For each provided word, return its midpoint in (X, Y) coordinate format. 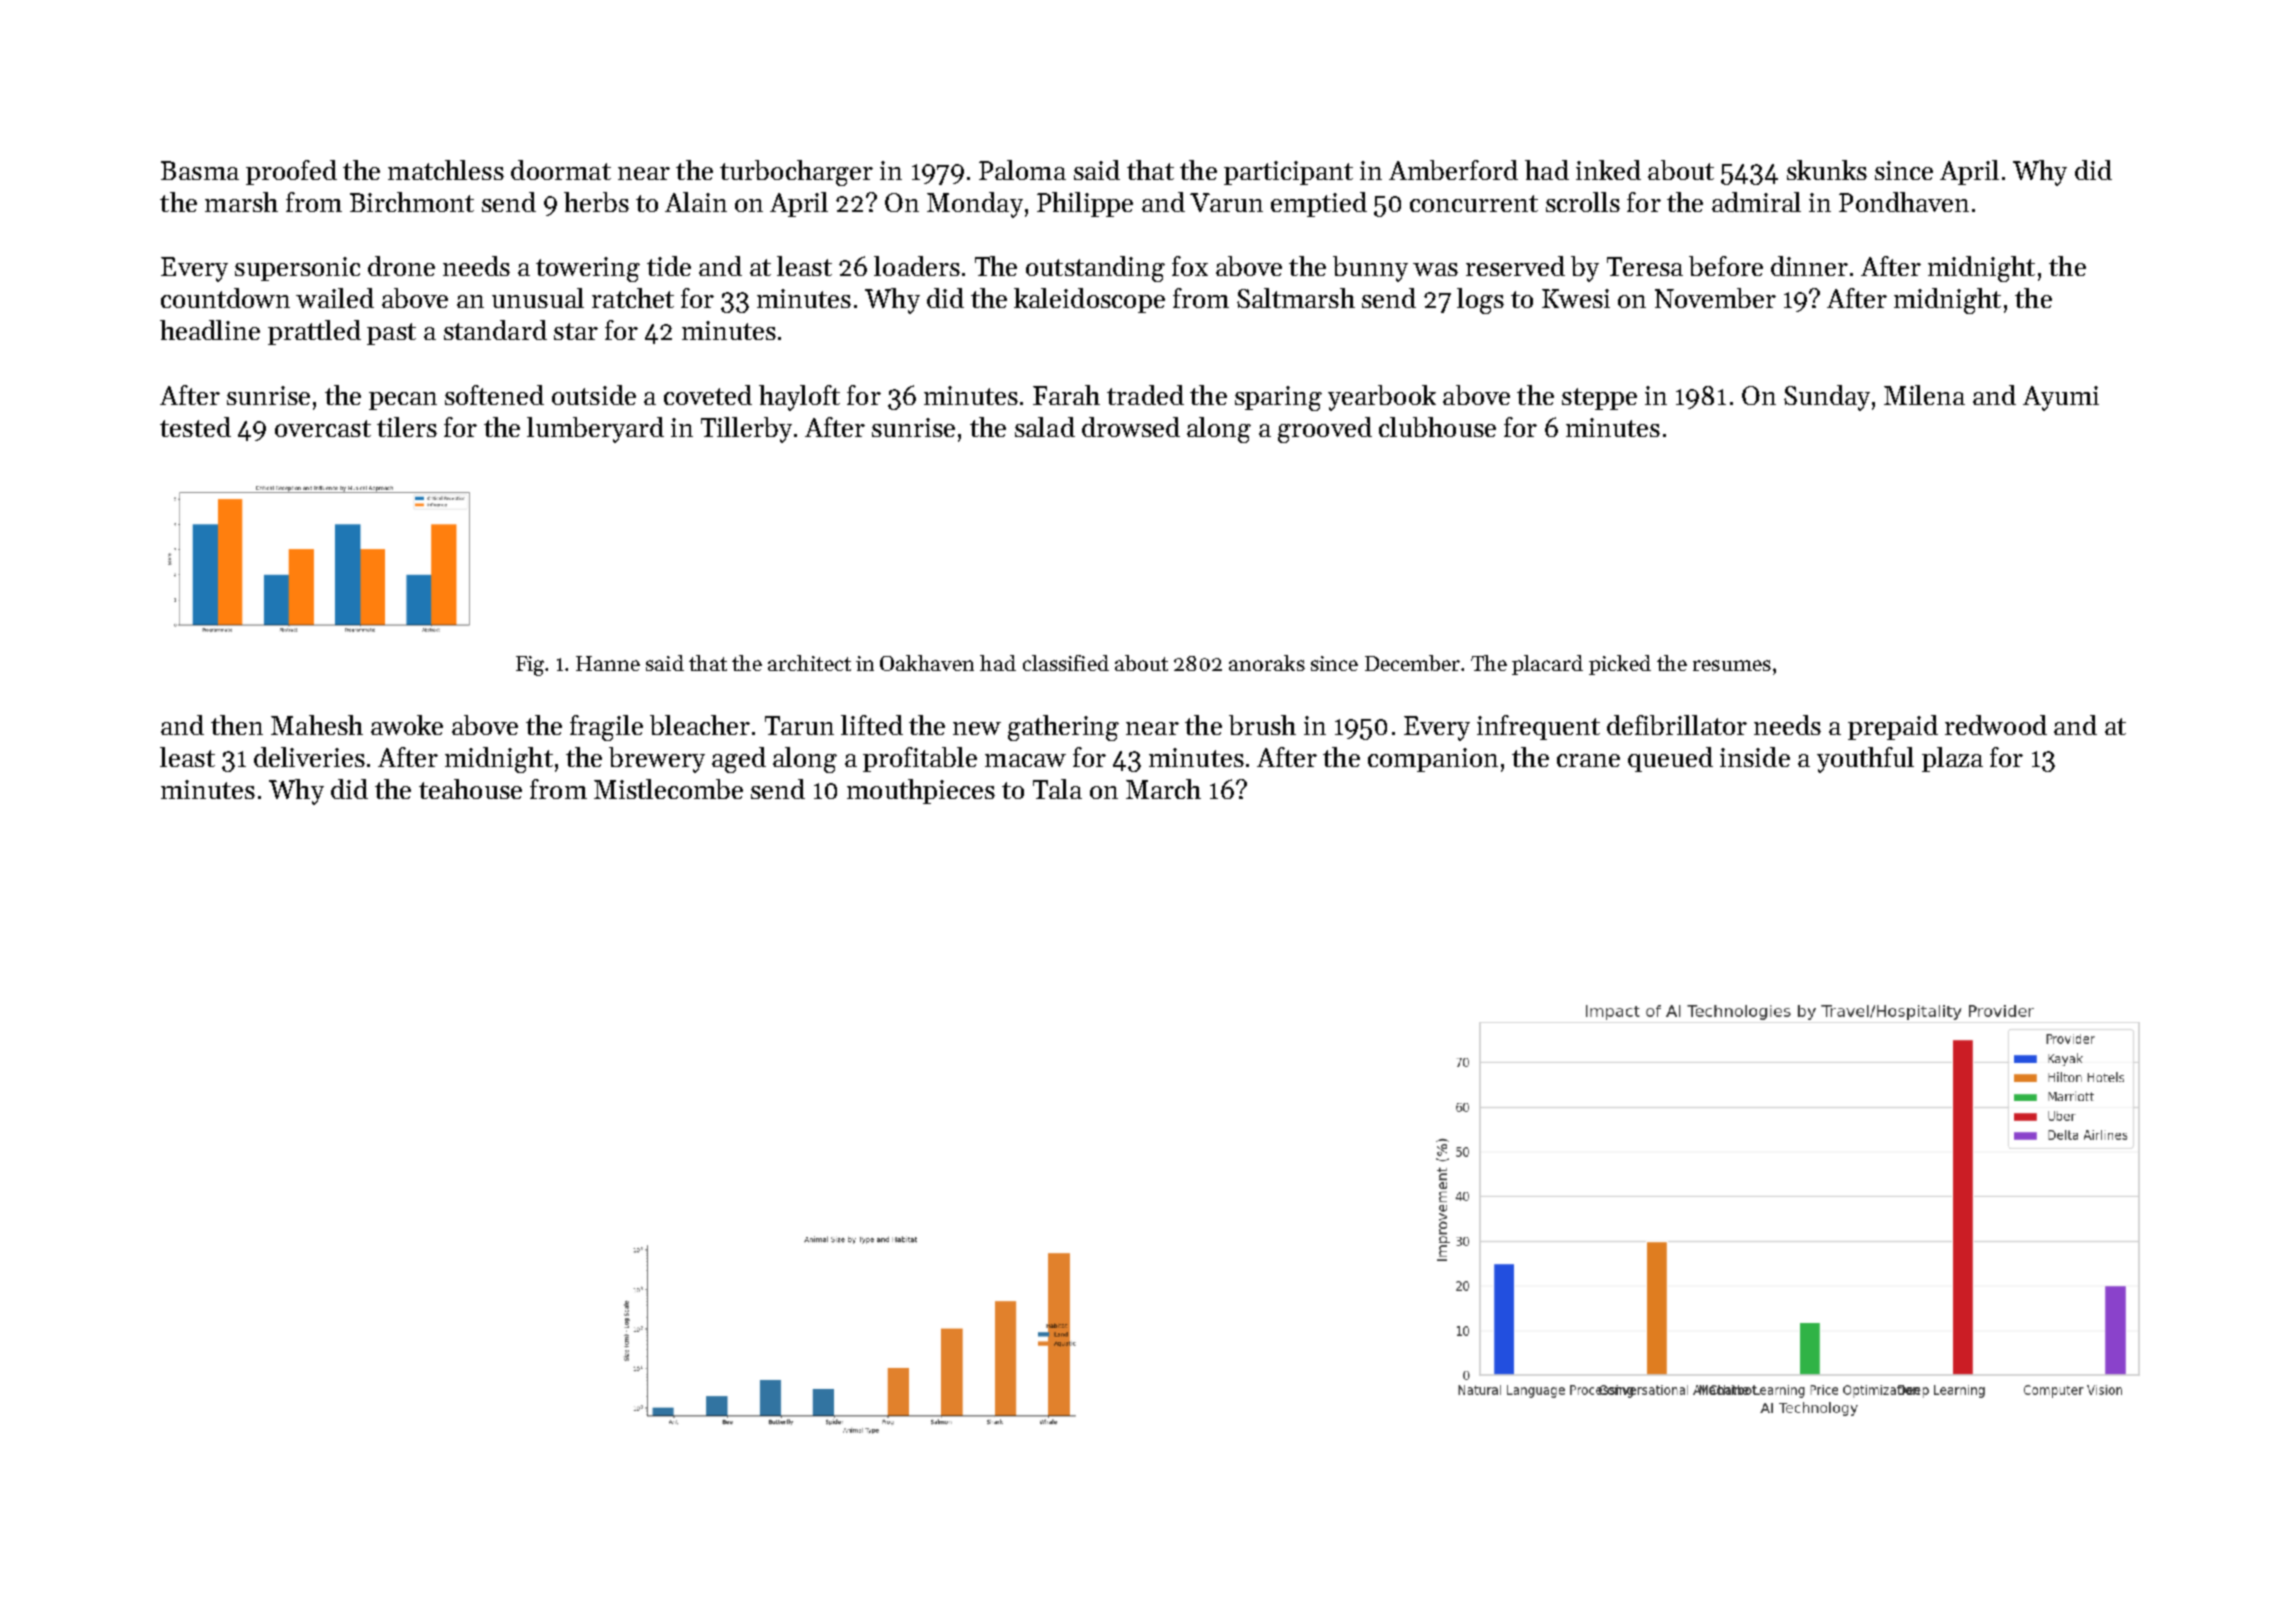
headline (210, 330)
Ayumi (2061, 398)
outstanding (1095, 269)
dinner (1809, 266)
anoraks (1267, 663)
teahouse (470, 789)
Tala (1057, 789)
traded (1145, 395)
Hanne (608, 663)
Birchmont (412, 202)
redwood (1996, 725)
